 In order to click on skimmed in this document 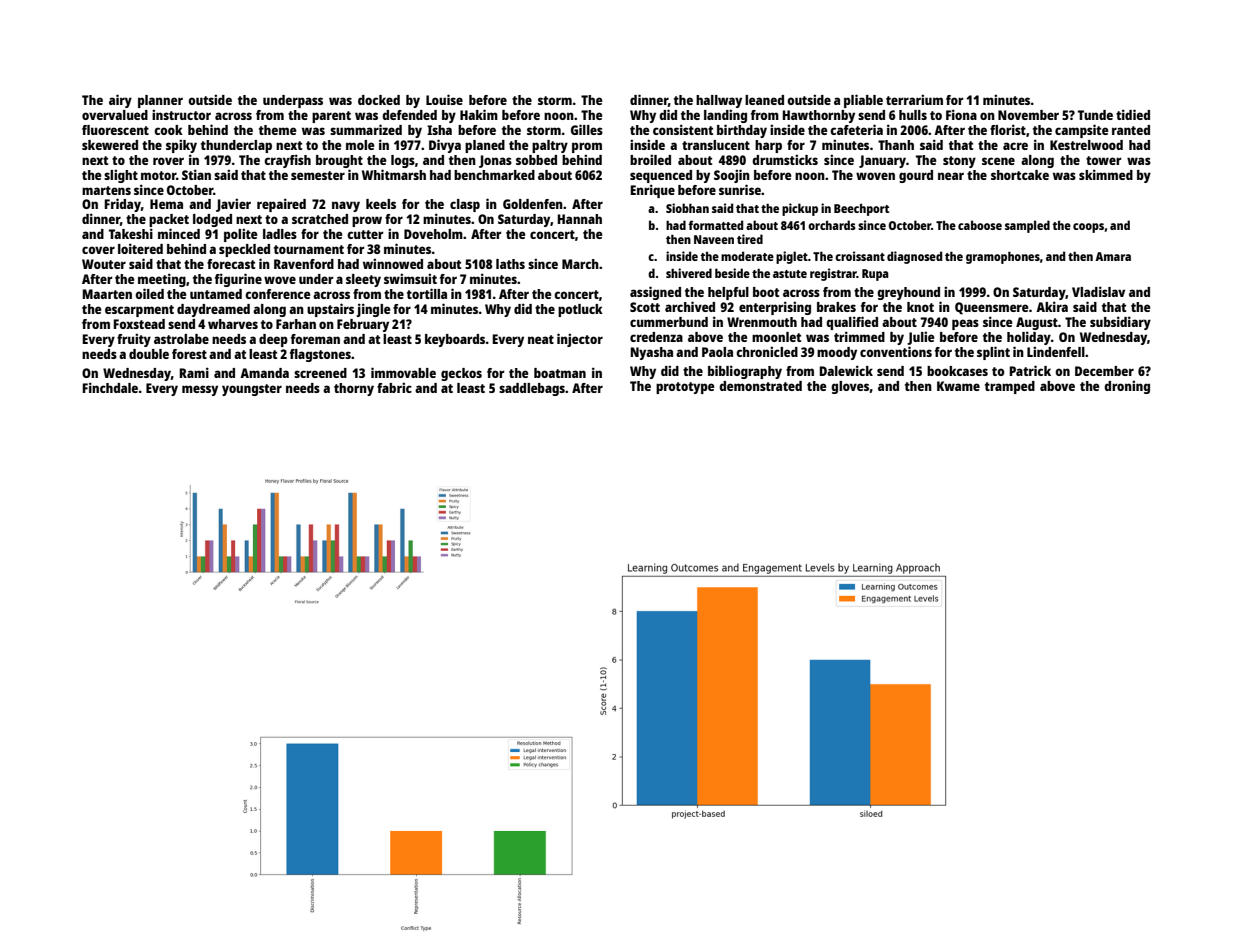, I will do `click(1106, 174)`.
